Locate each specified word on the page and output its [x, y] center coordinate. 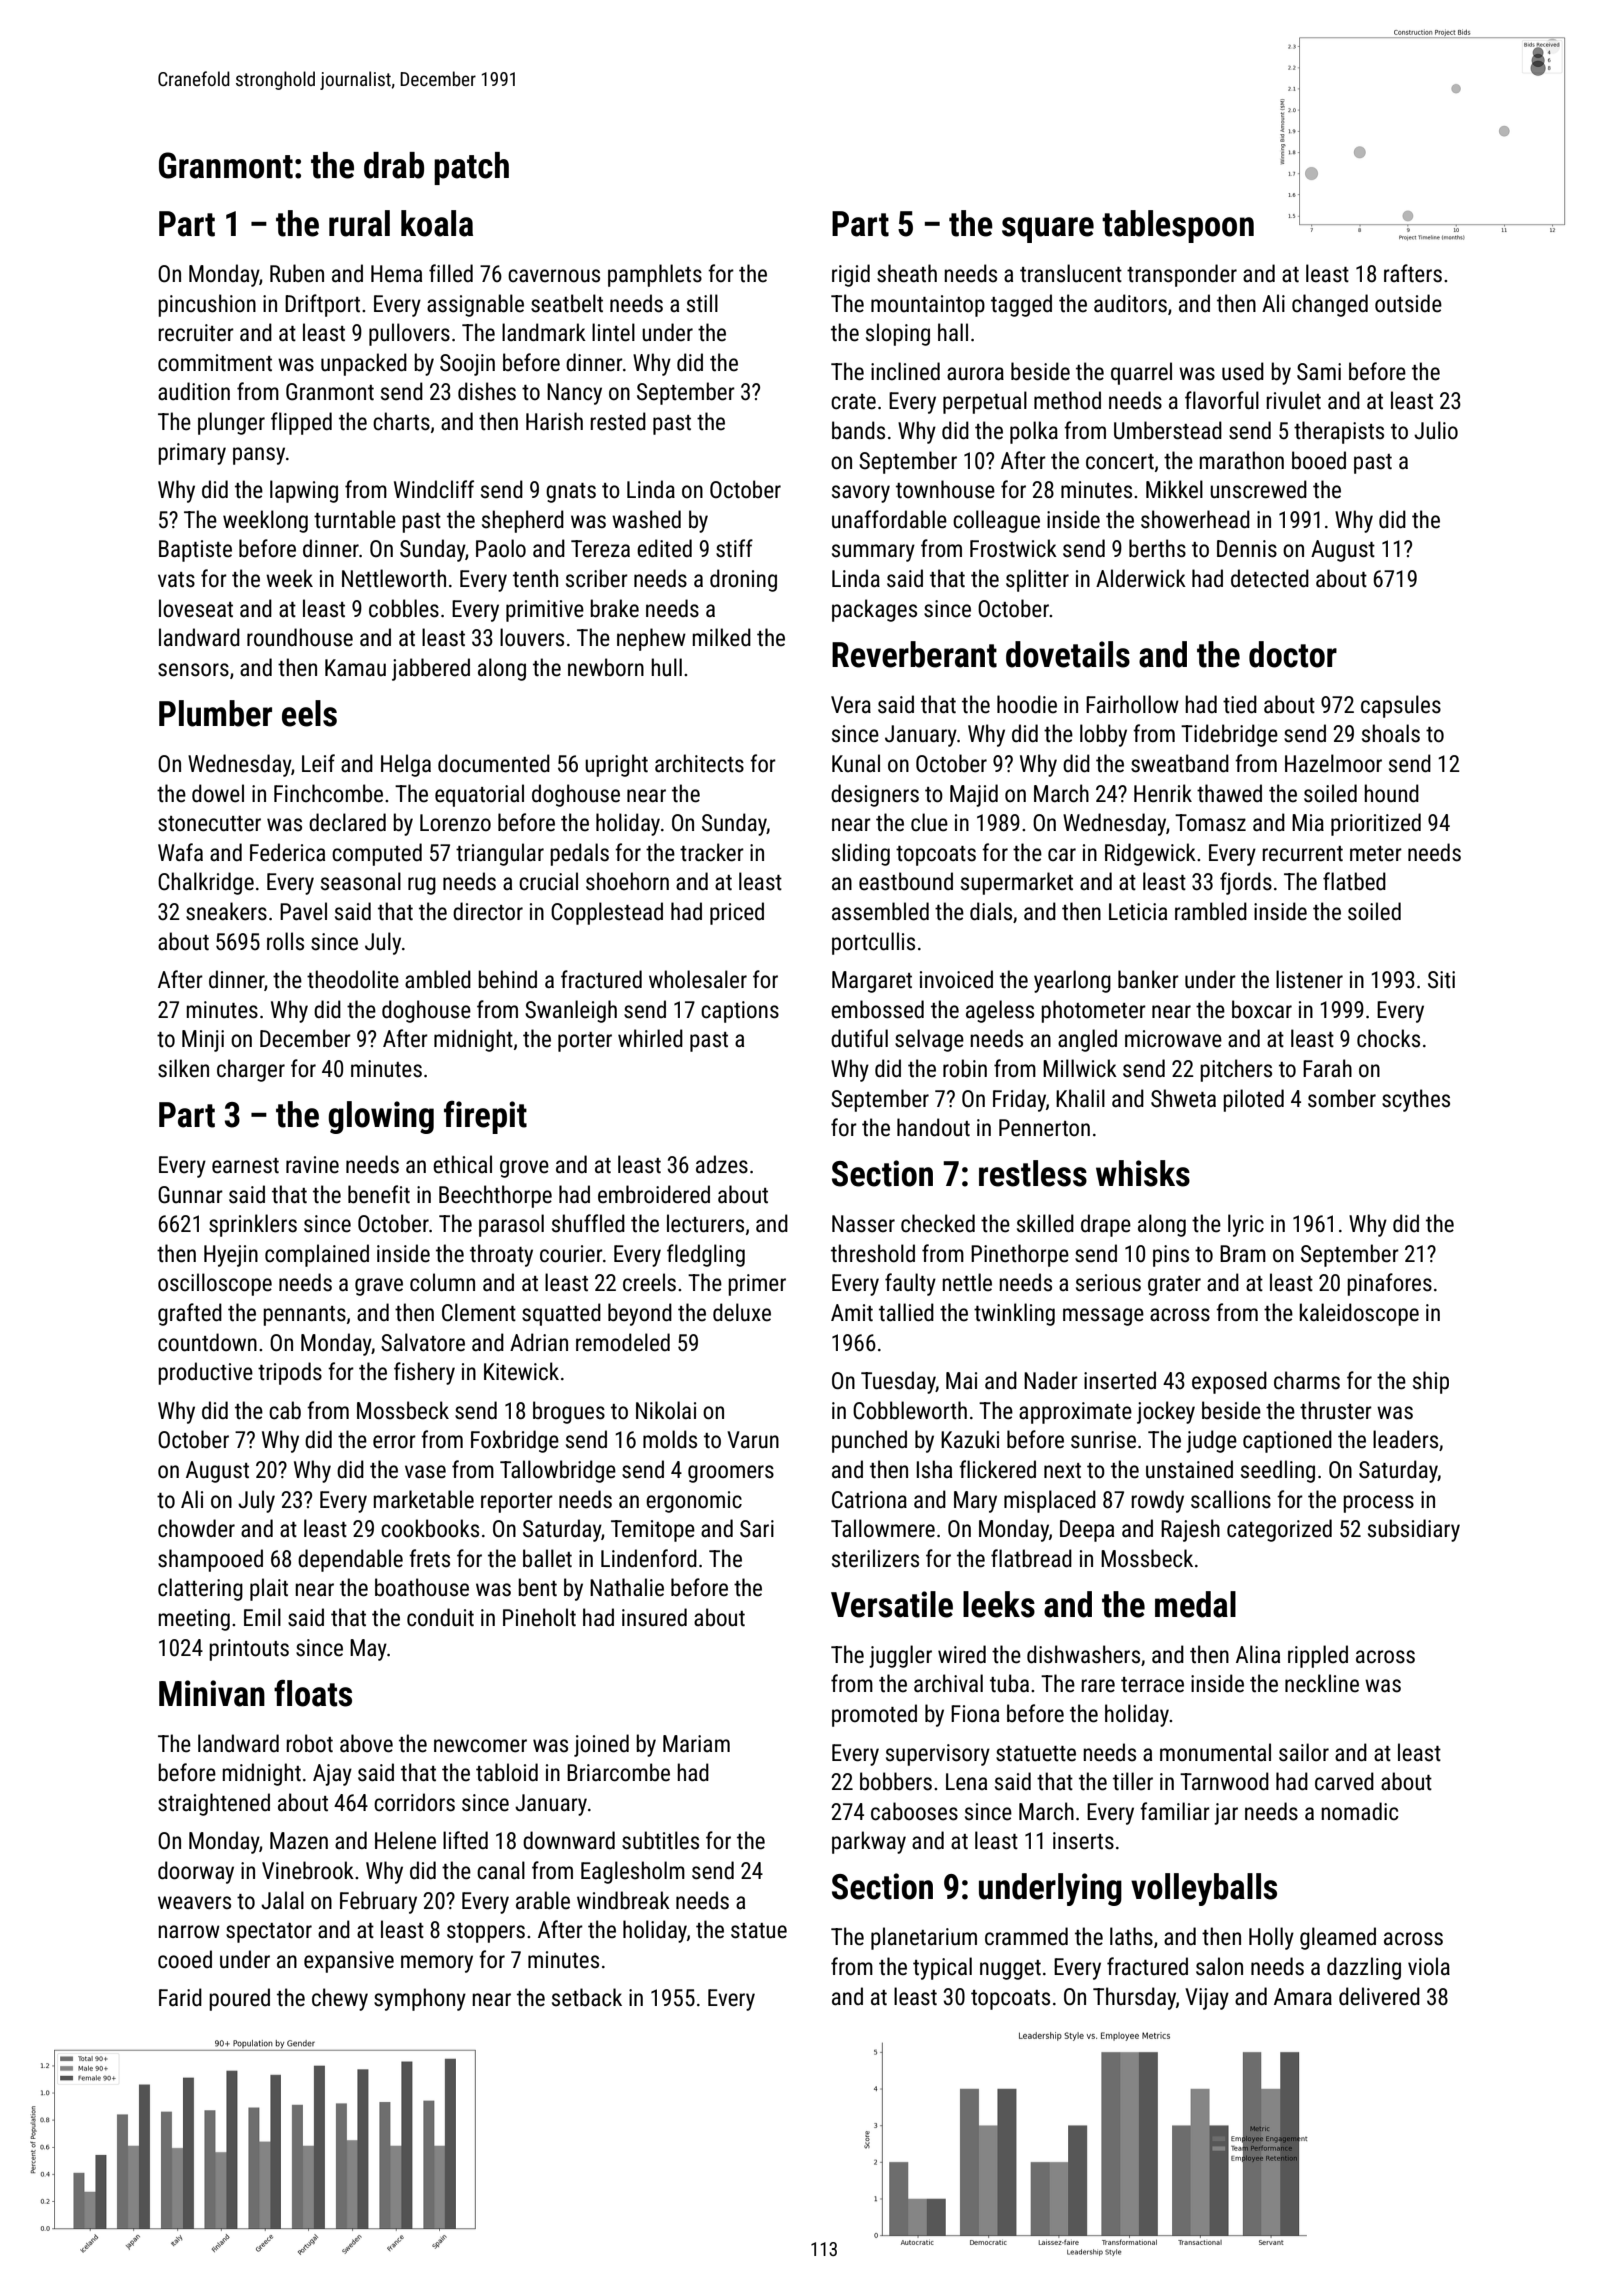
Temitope [653, 1531]
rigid [851, 275]
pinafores [1389, 1284]
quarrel [1141, 373]
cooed [185, 1959]
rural [359, 223]
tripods [290, 1373]
